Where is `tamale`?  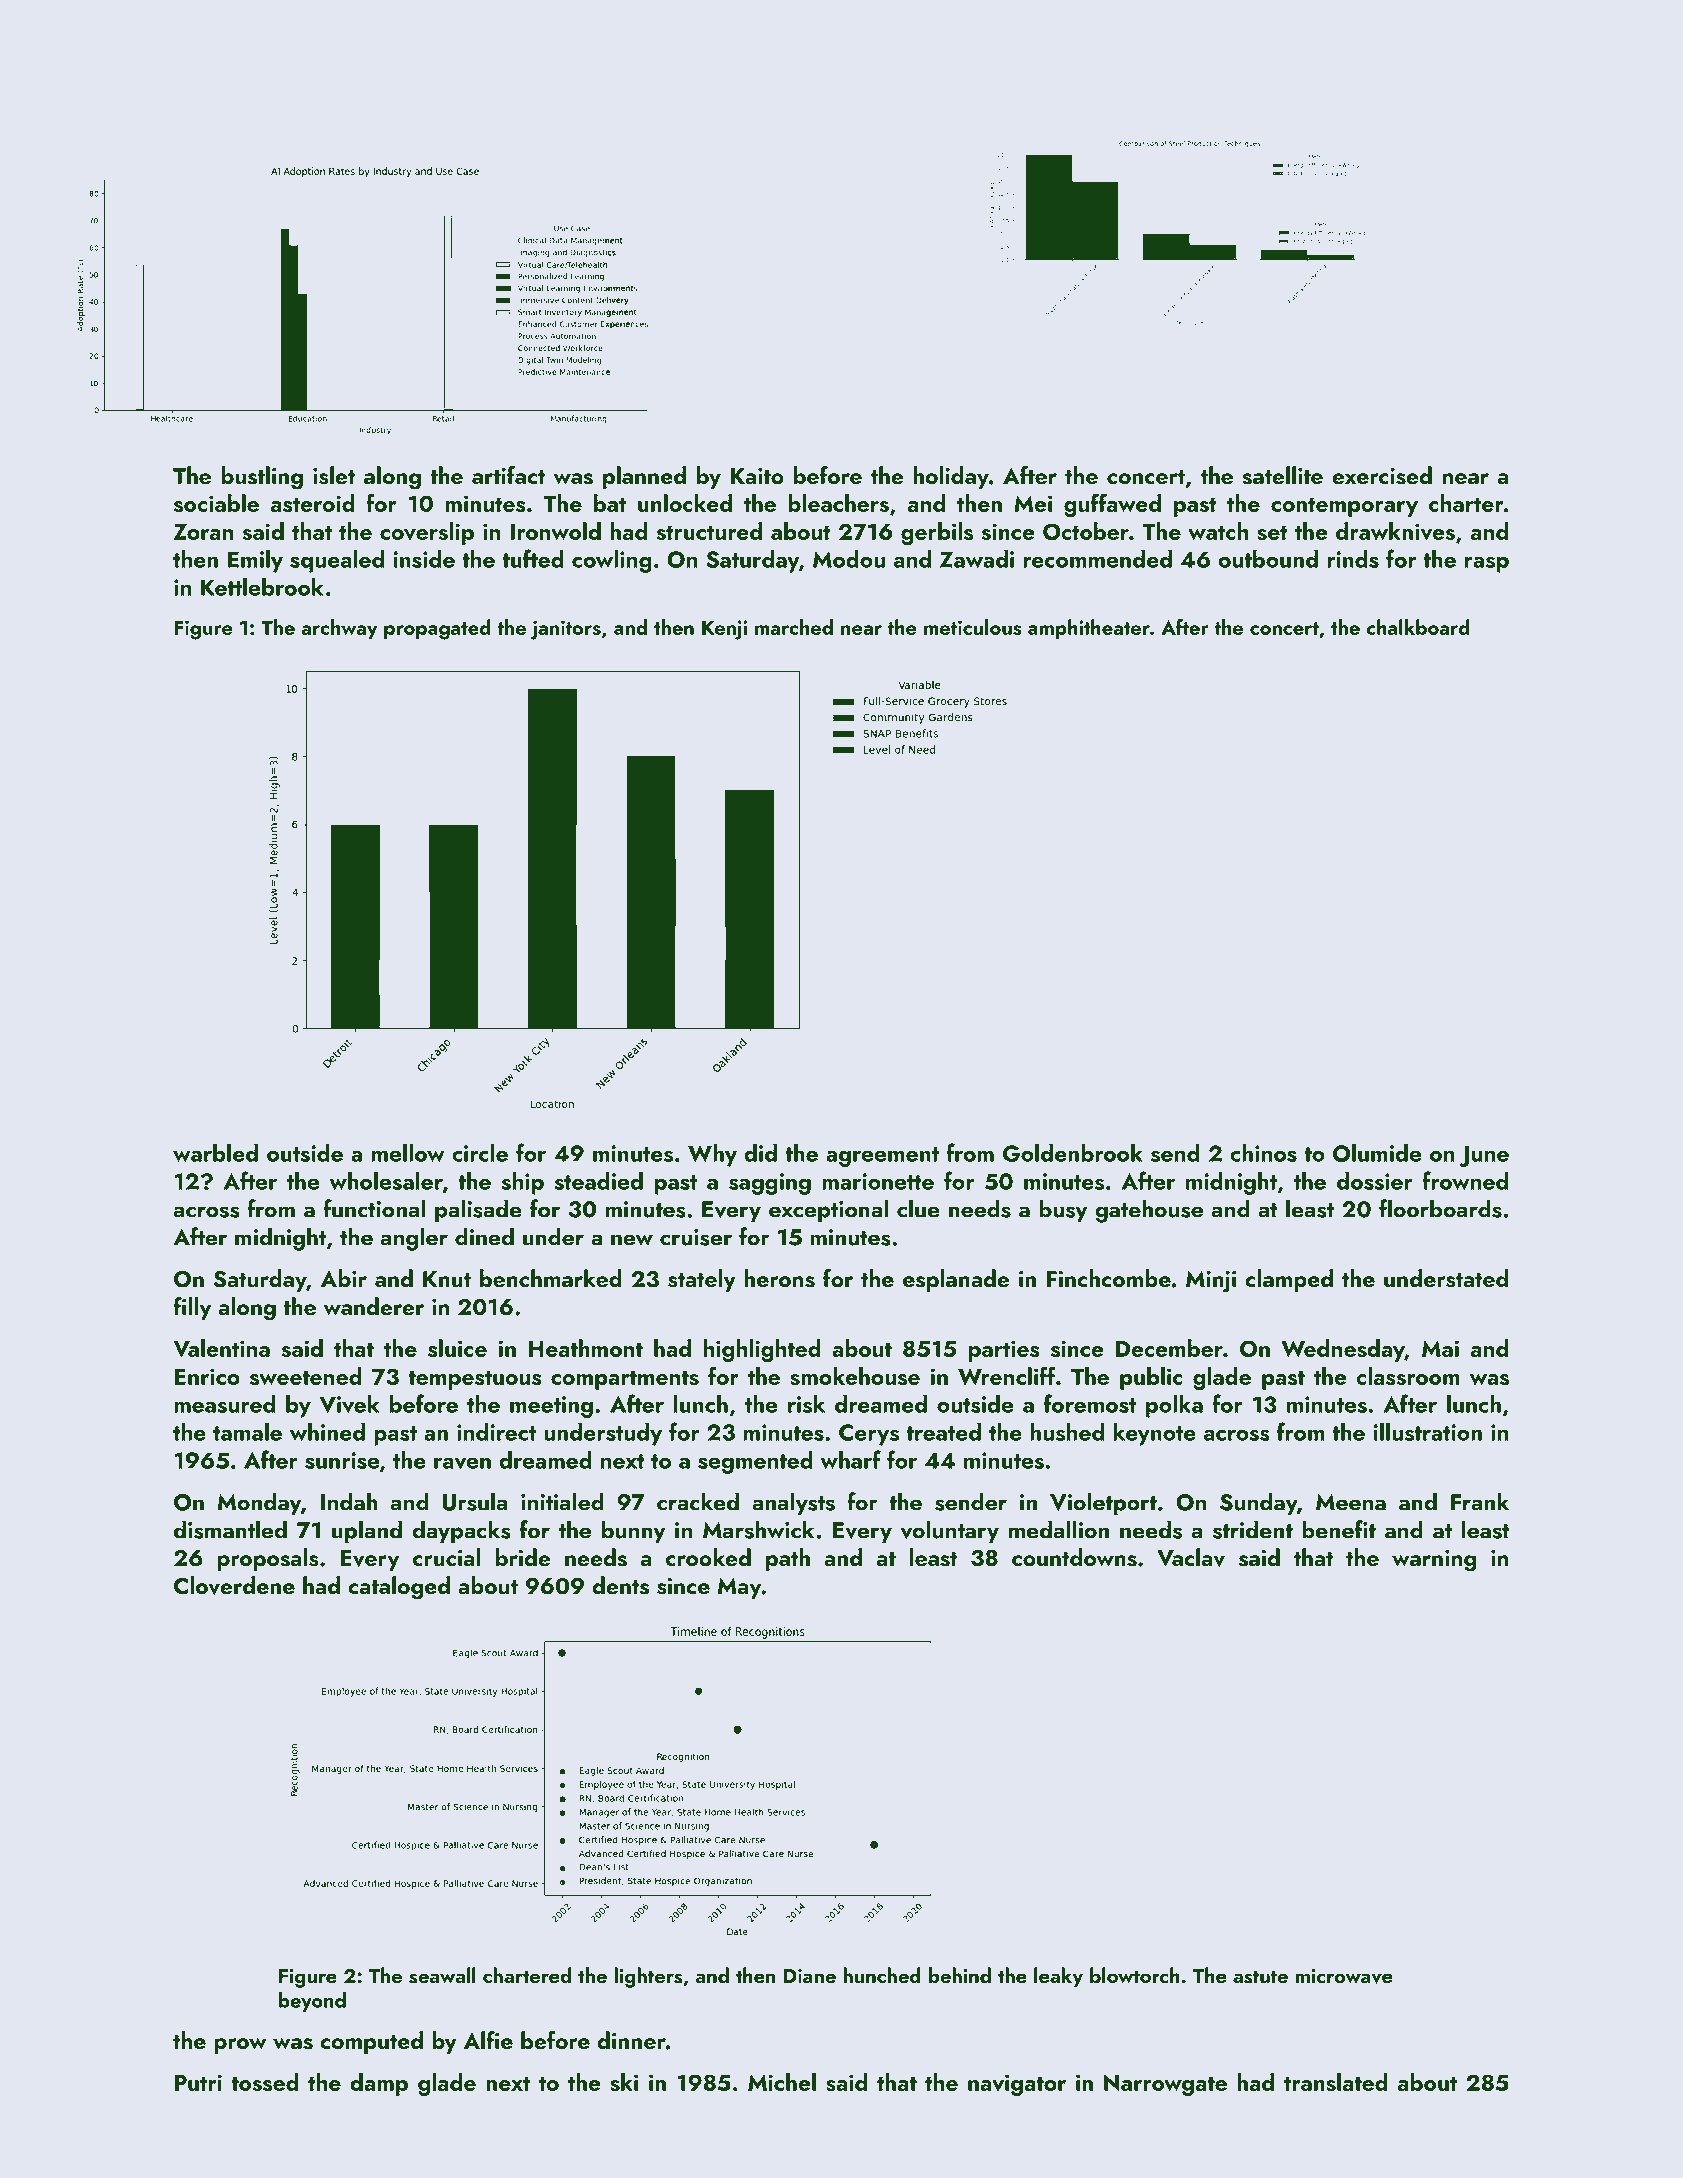
tamale is located at coordinates (247, 1432).
